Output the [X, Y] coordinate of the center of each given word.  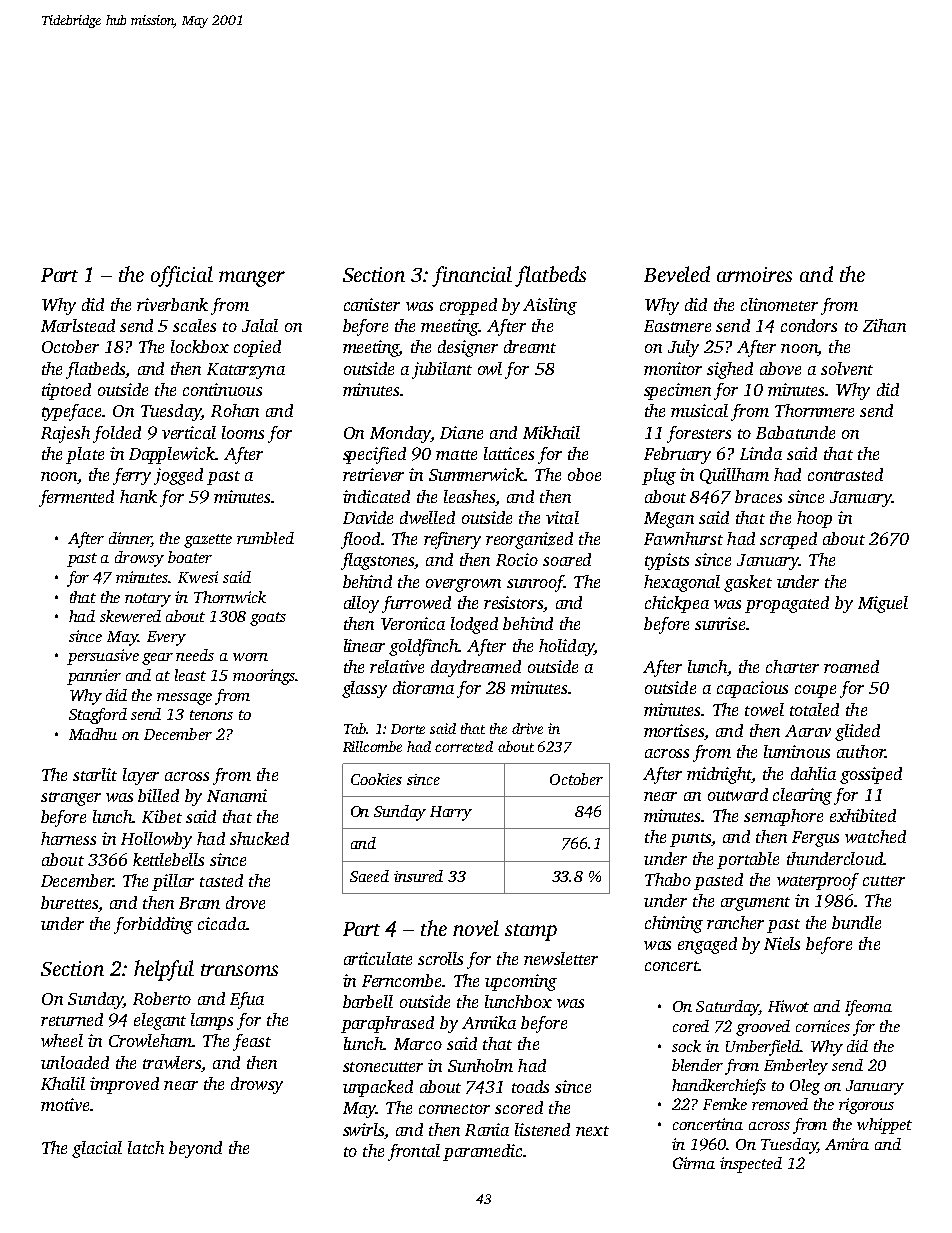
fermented [76, 498]
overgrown [463, 585]
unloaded [75, 1062]
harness [68, 838]
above [780, 368]
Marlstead [78, 325]
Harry [451, 813]
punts [690, 840]
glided [857, 732]
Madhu [93, 734]
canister [372, 304]
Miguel [883, 604]
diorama [423, 687]
